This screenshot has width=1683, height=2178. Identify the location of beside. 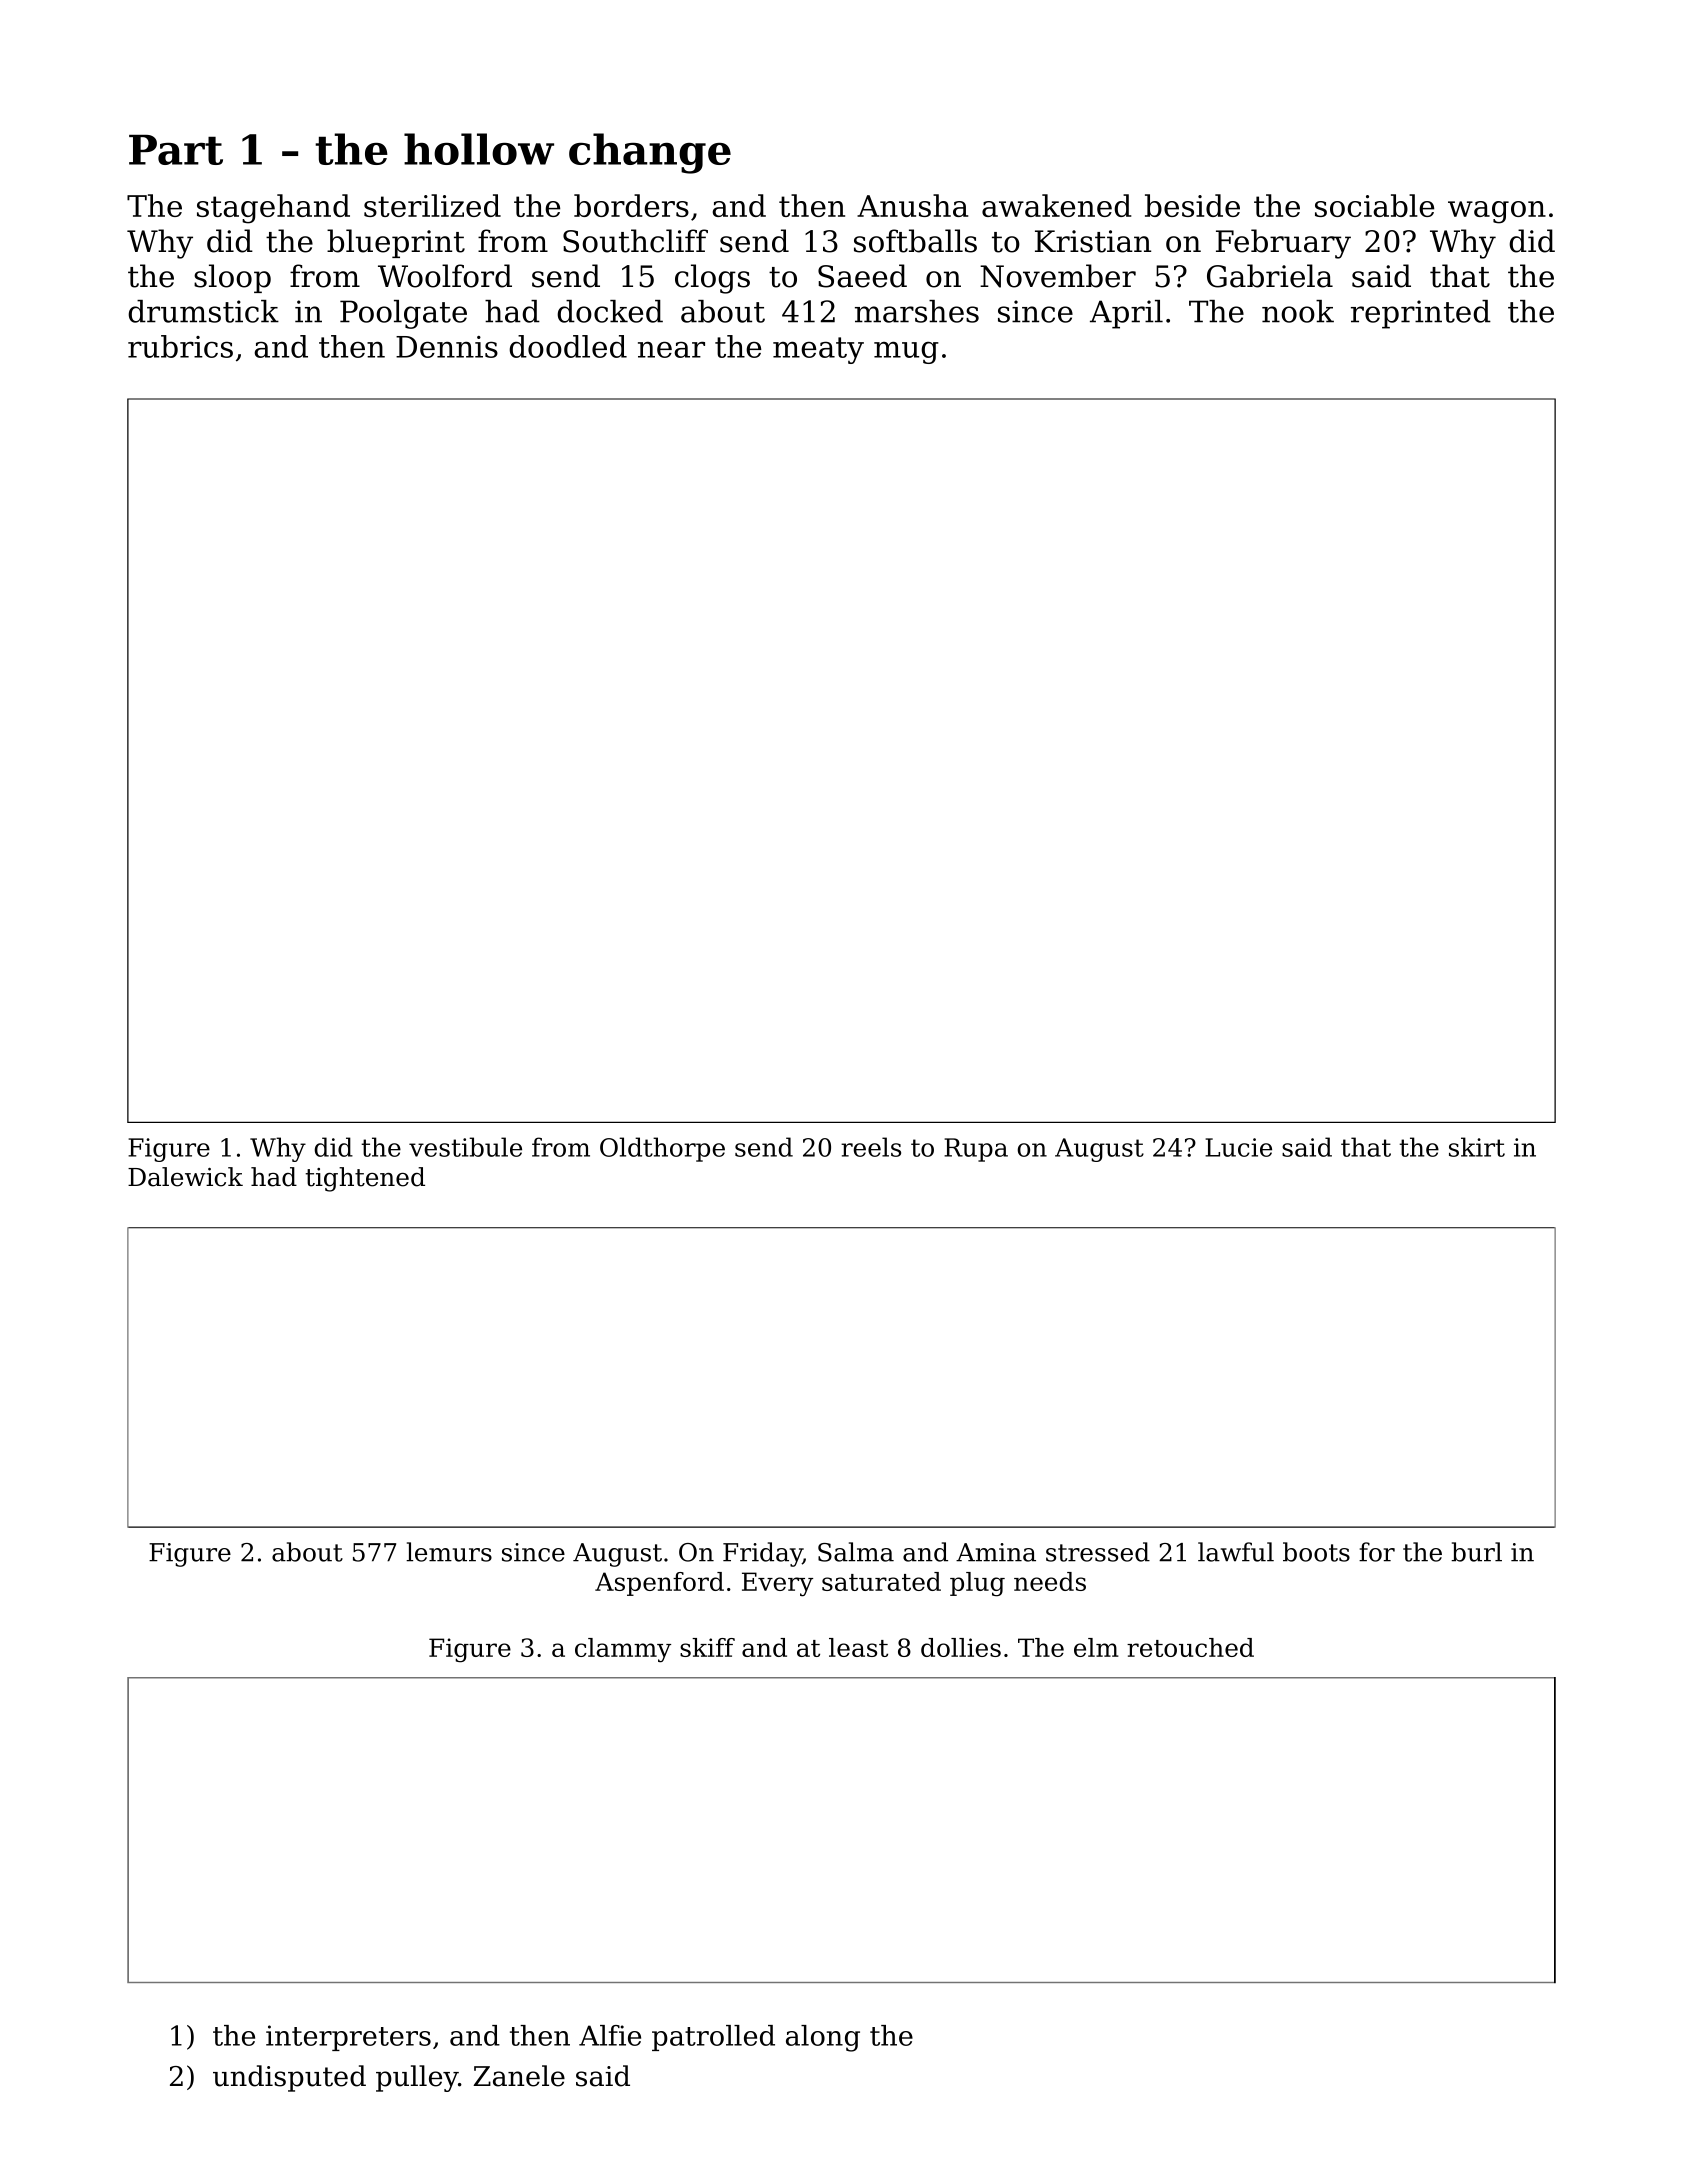
(1192, 205).
